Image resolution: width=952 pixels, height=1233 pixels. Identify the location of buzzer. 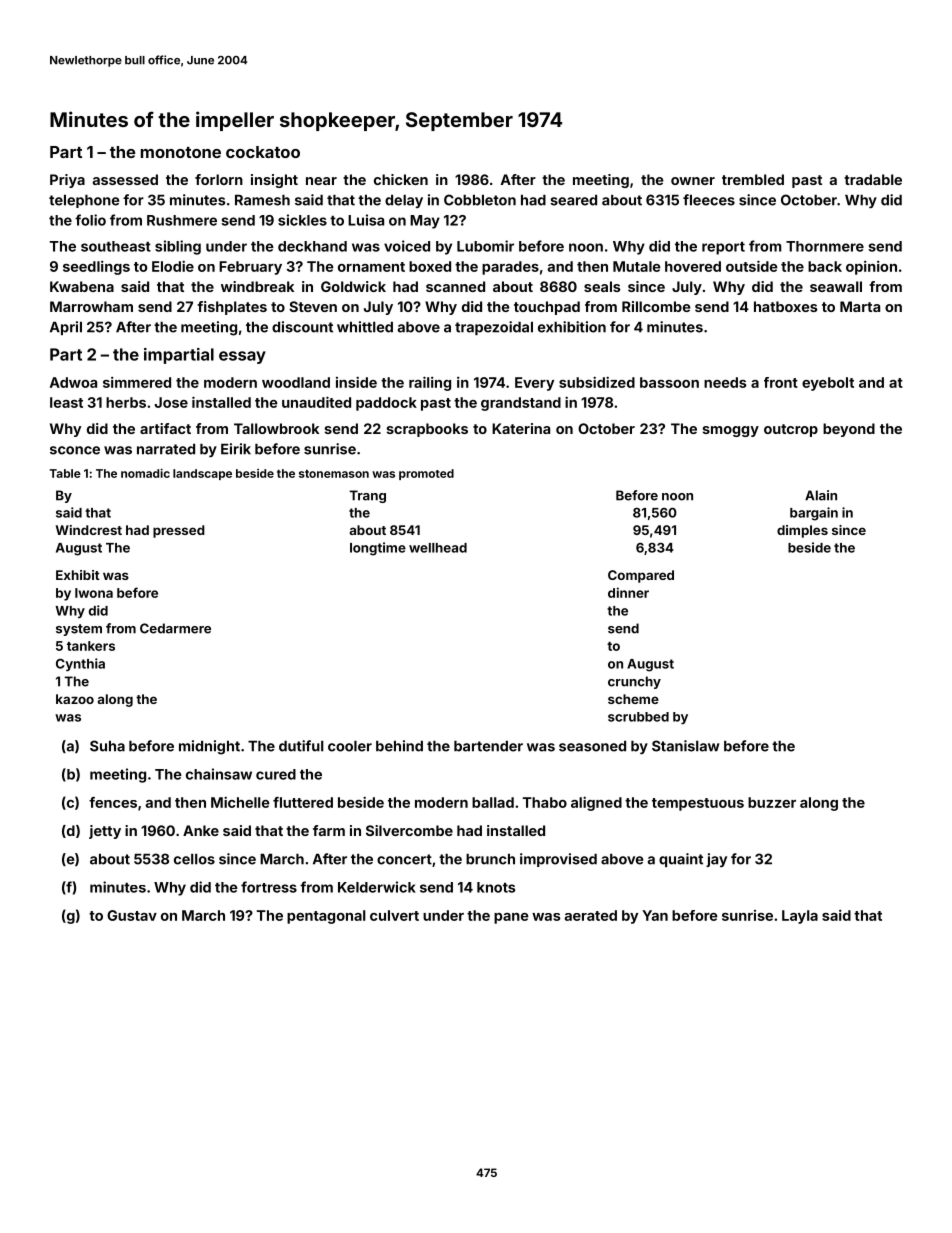
(772, 802).
